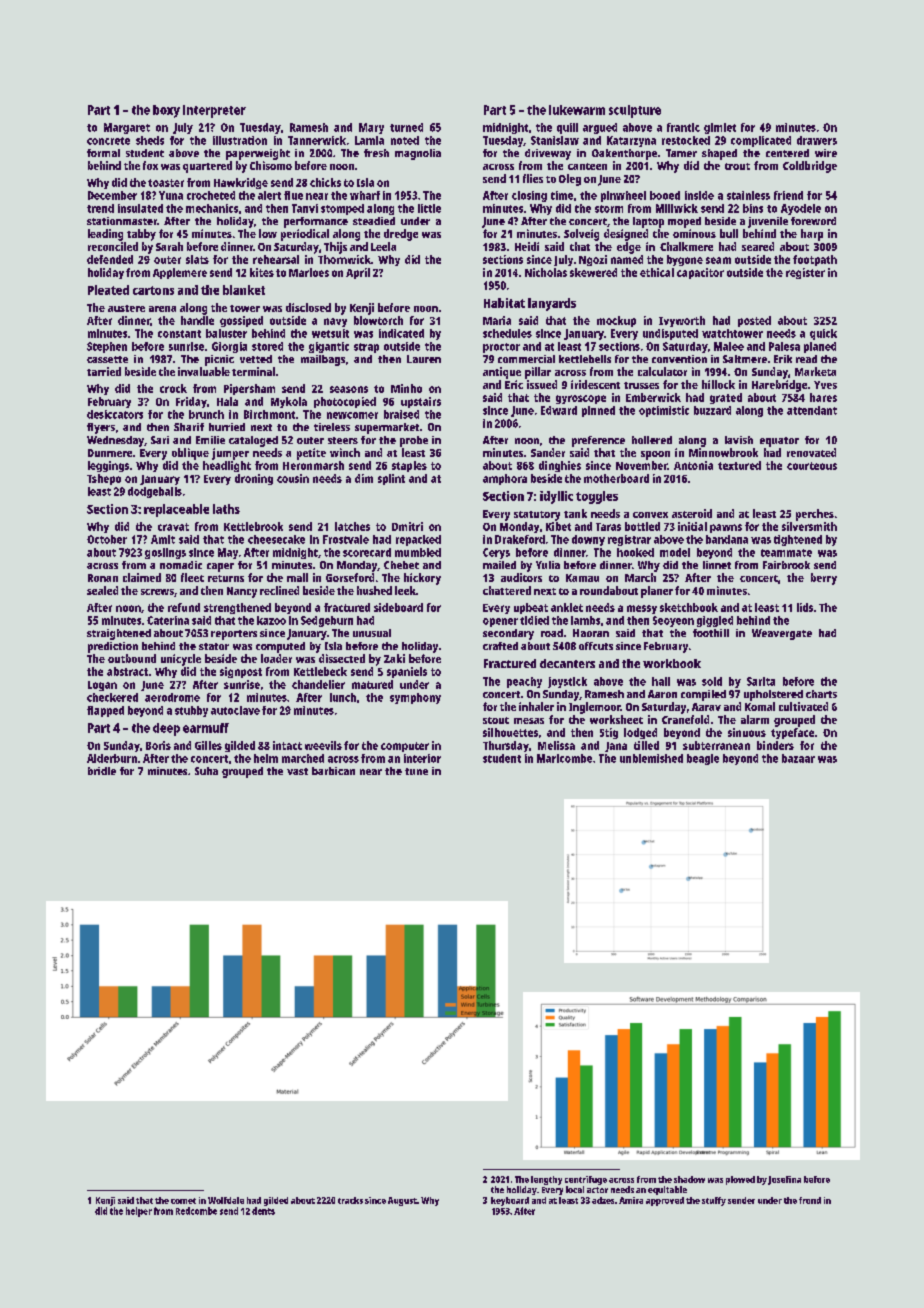 The width and height of the image is (924, 1308). I want to click on shadow, so click(689, 1179).
